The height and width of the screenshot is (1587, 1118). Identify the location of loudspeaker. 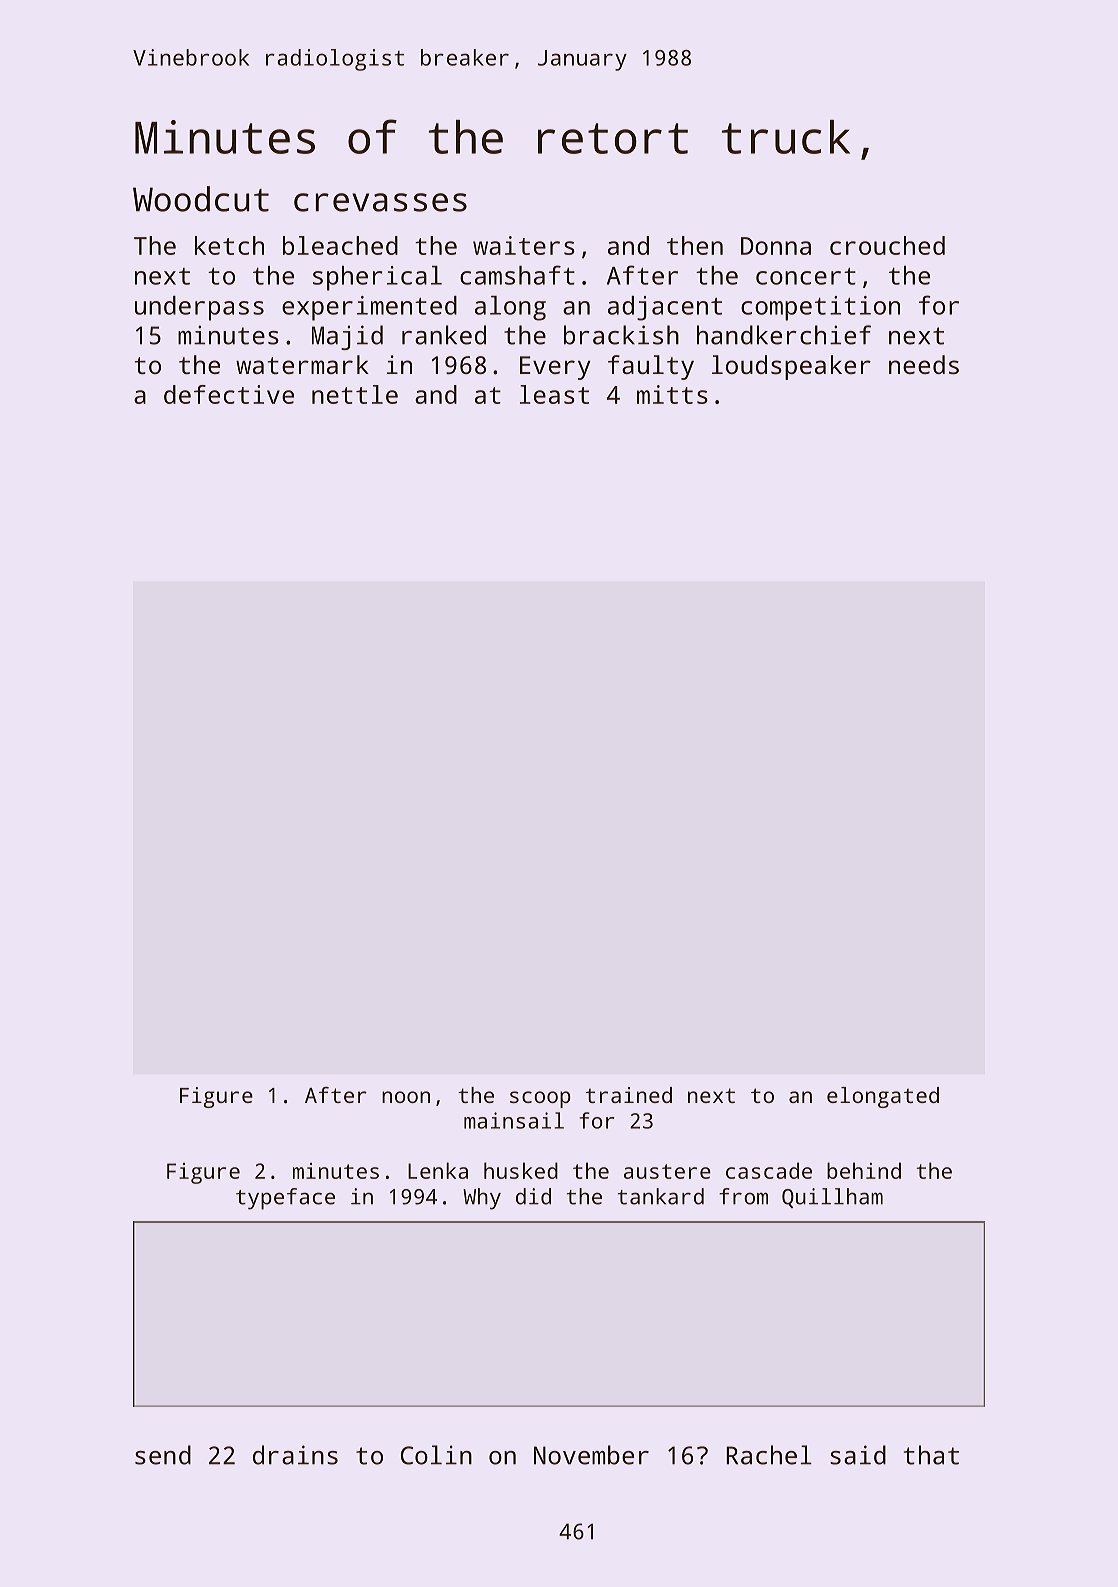
(791, 367).
